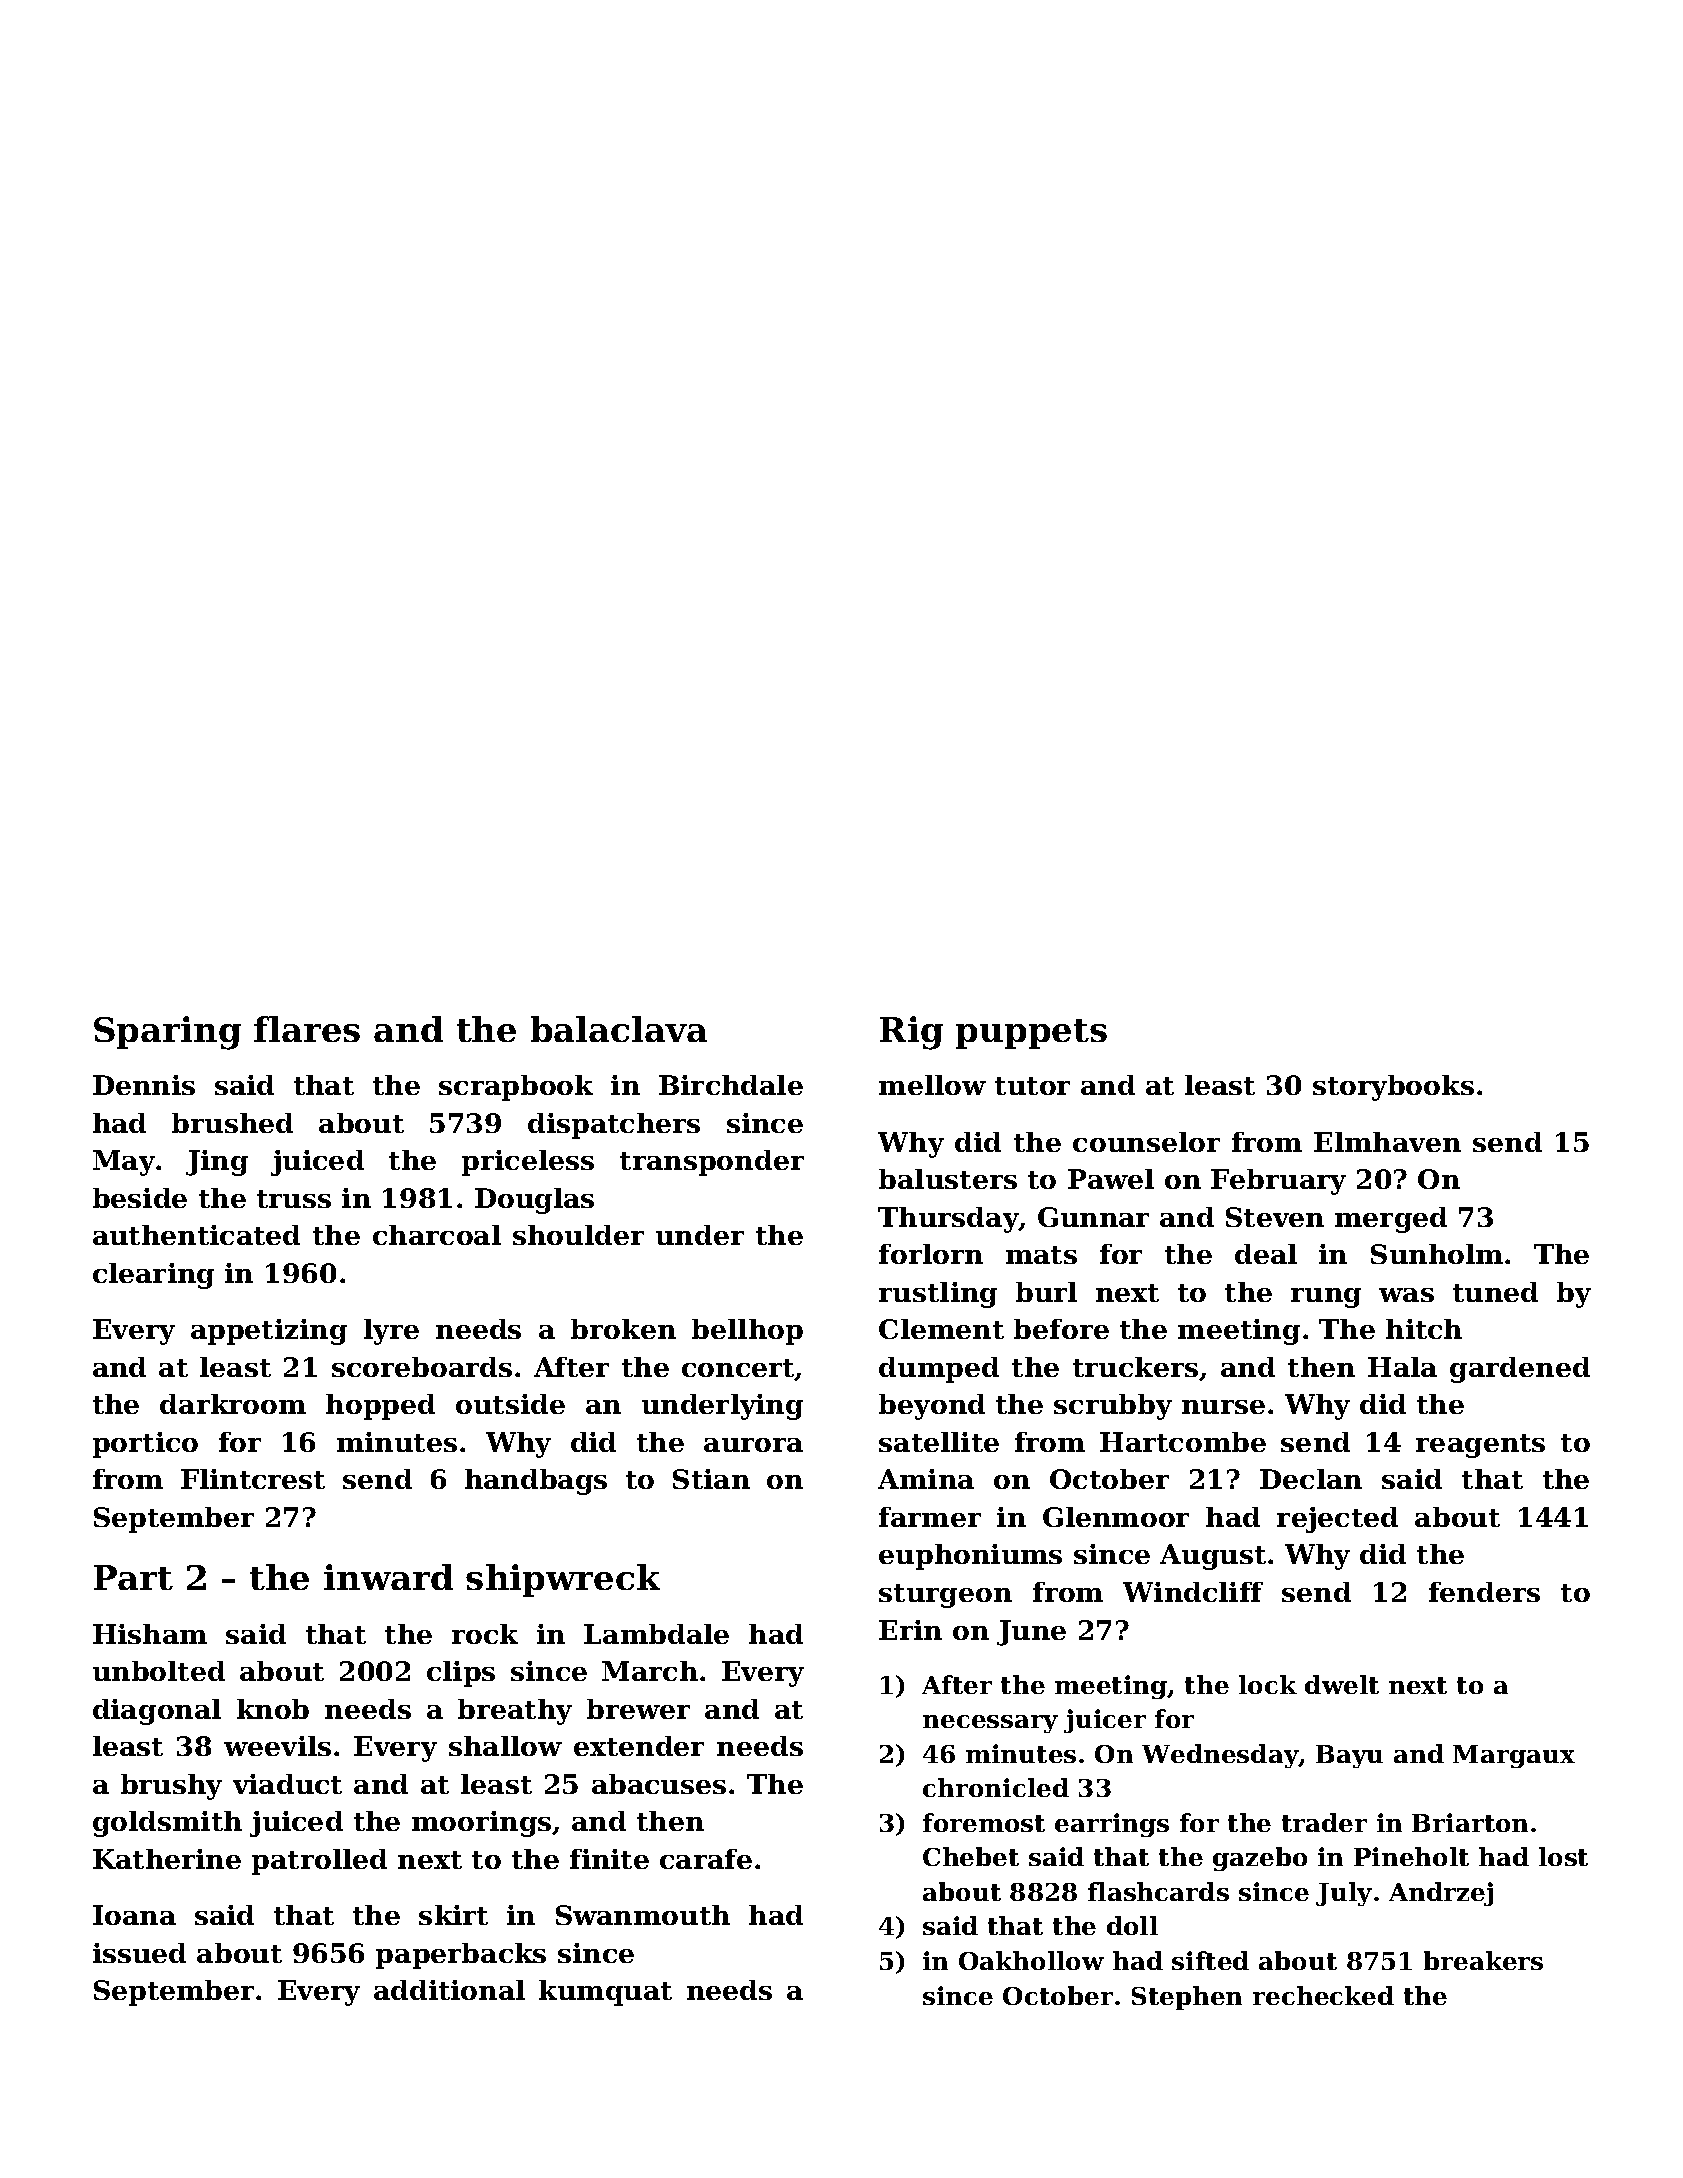 The height and width of the screenshot is (2178, 1683). What do you see at coordinates (307, 1029) in the screenshot?
I see `flares` at bounding box center [307, 1029].
